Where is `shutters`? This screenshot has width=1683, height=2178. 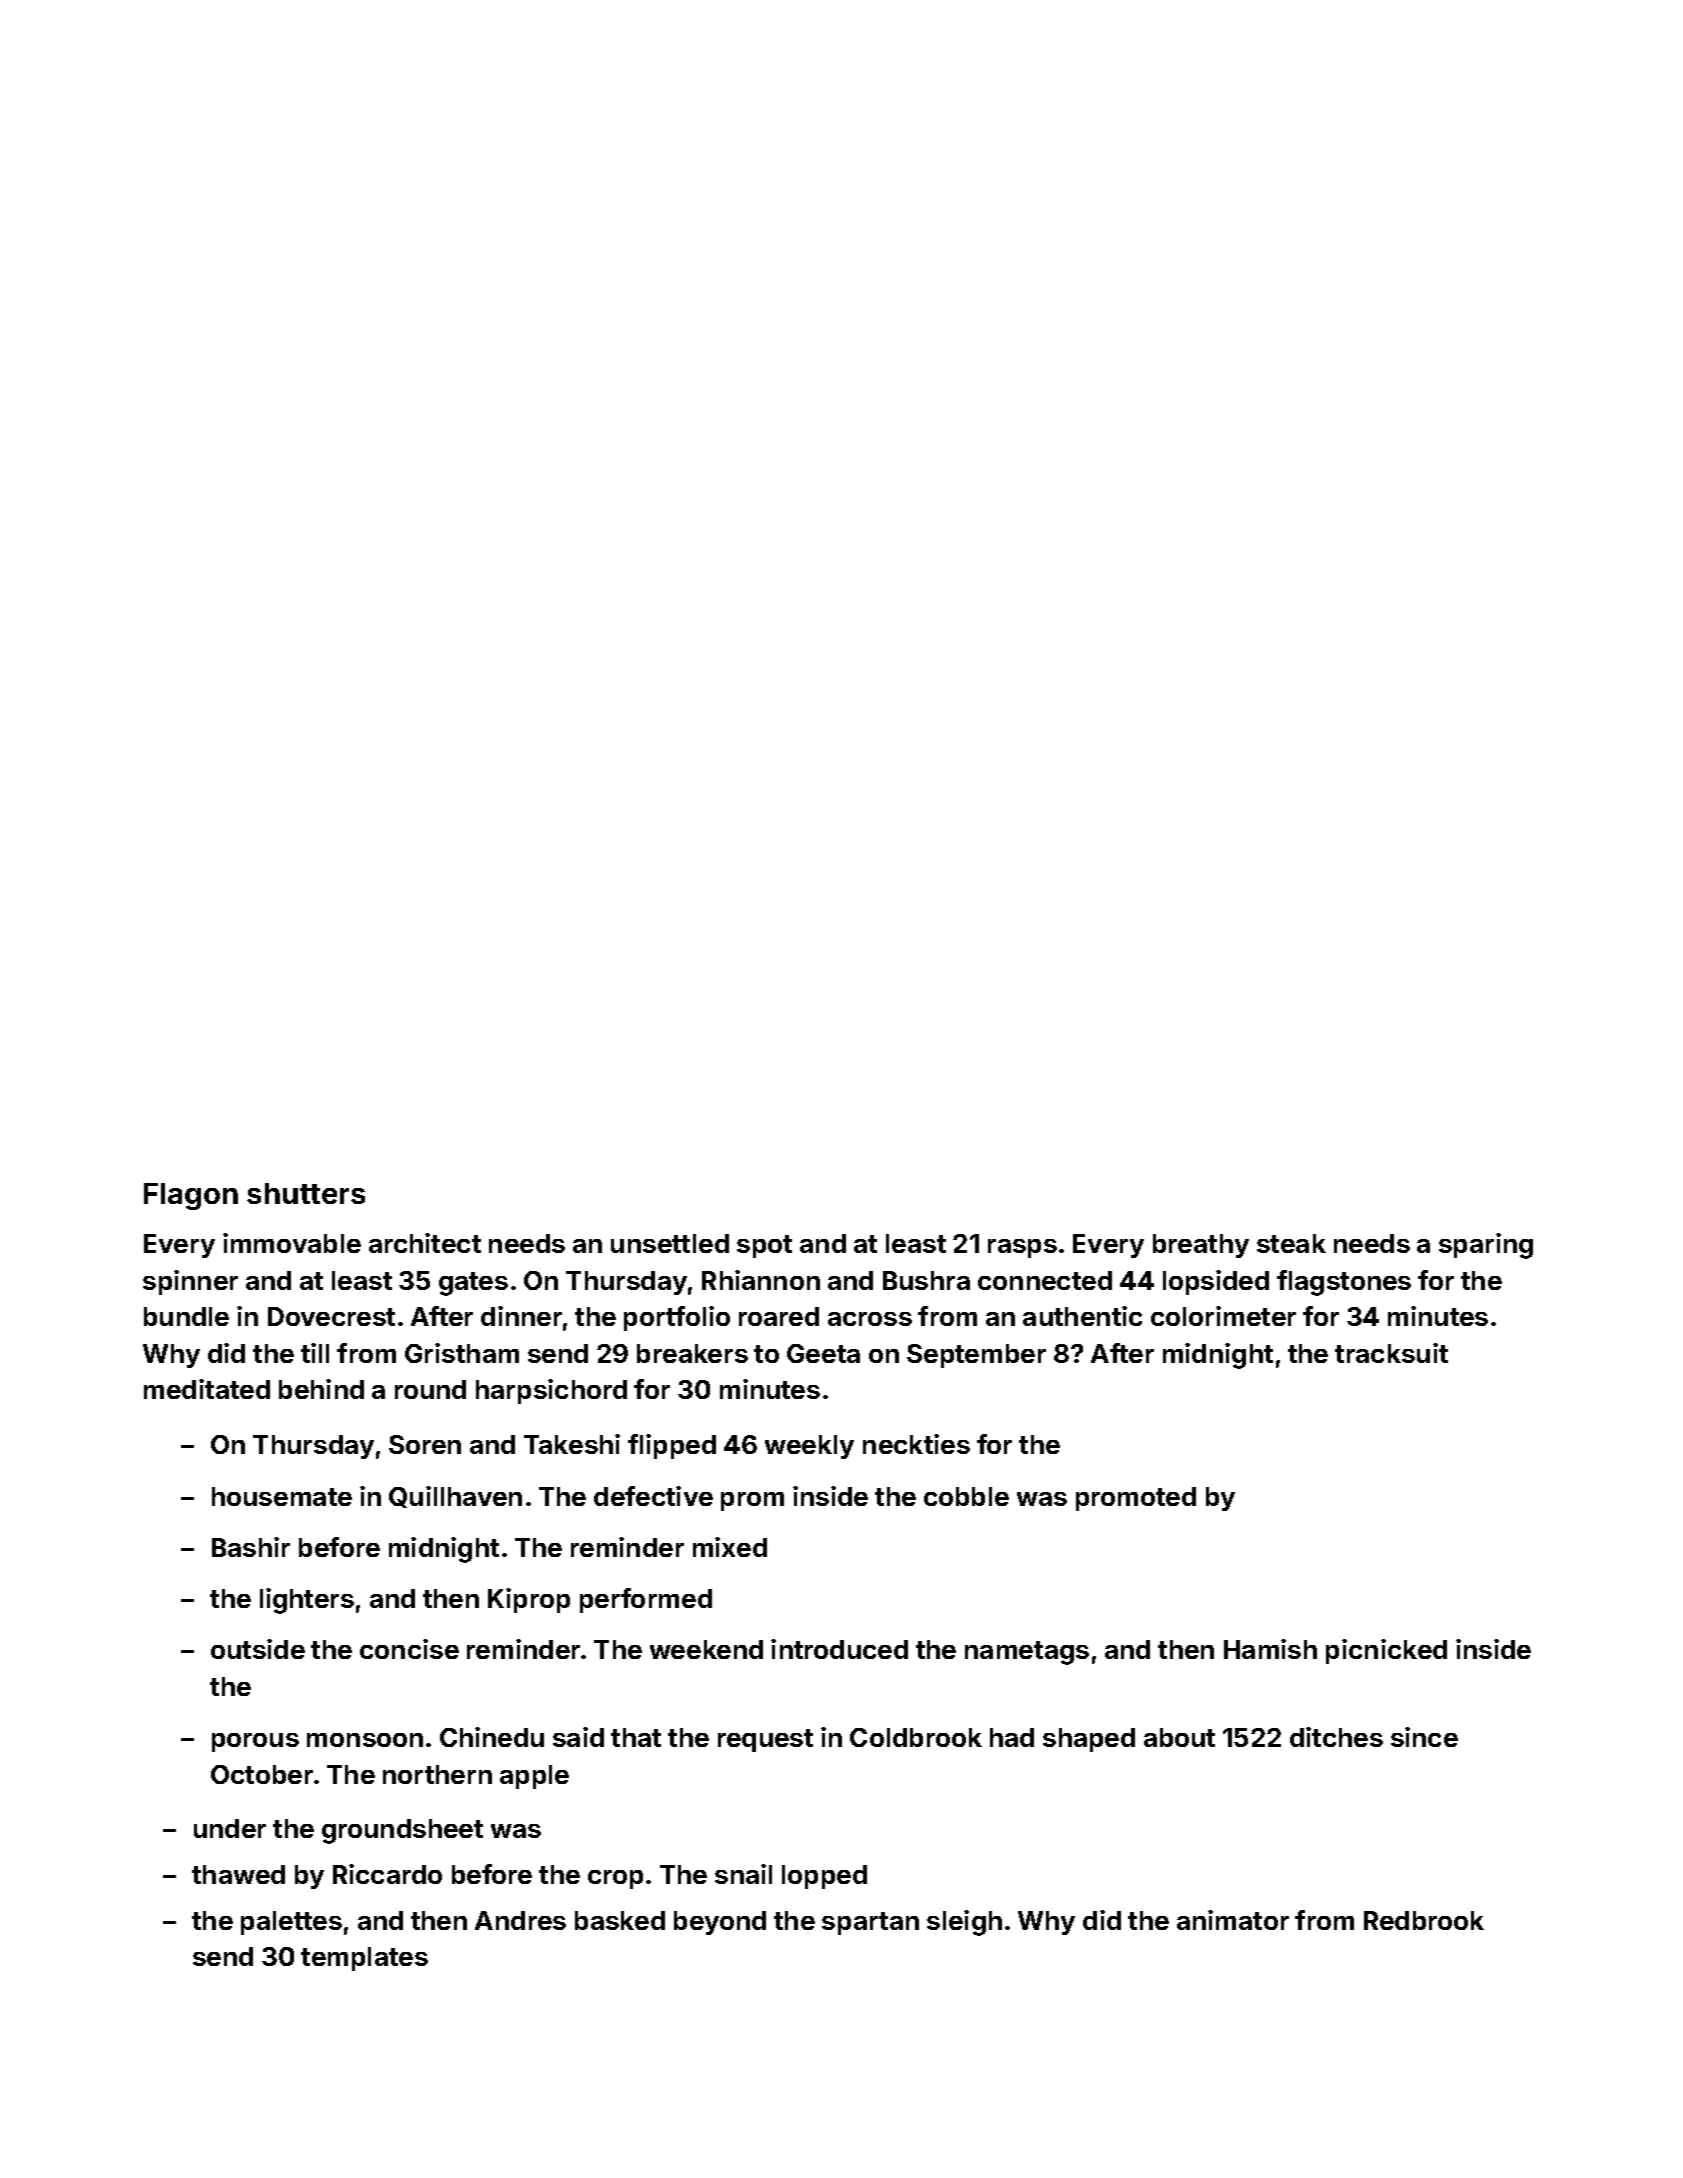 shutters is located at coordinates (306, 1193).
